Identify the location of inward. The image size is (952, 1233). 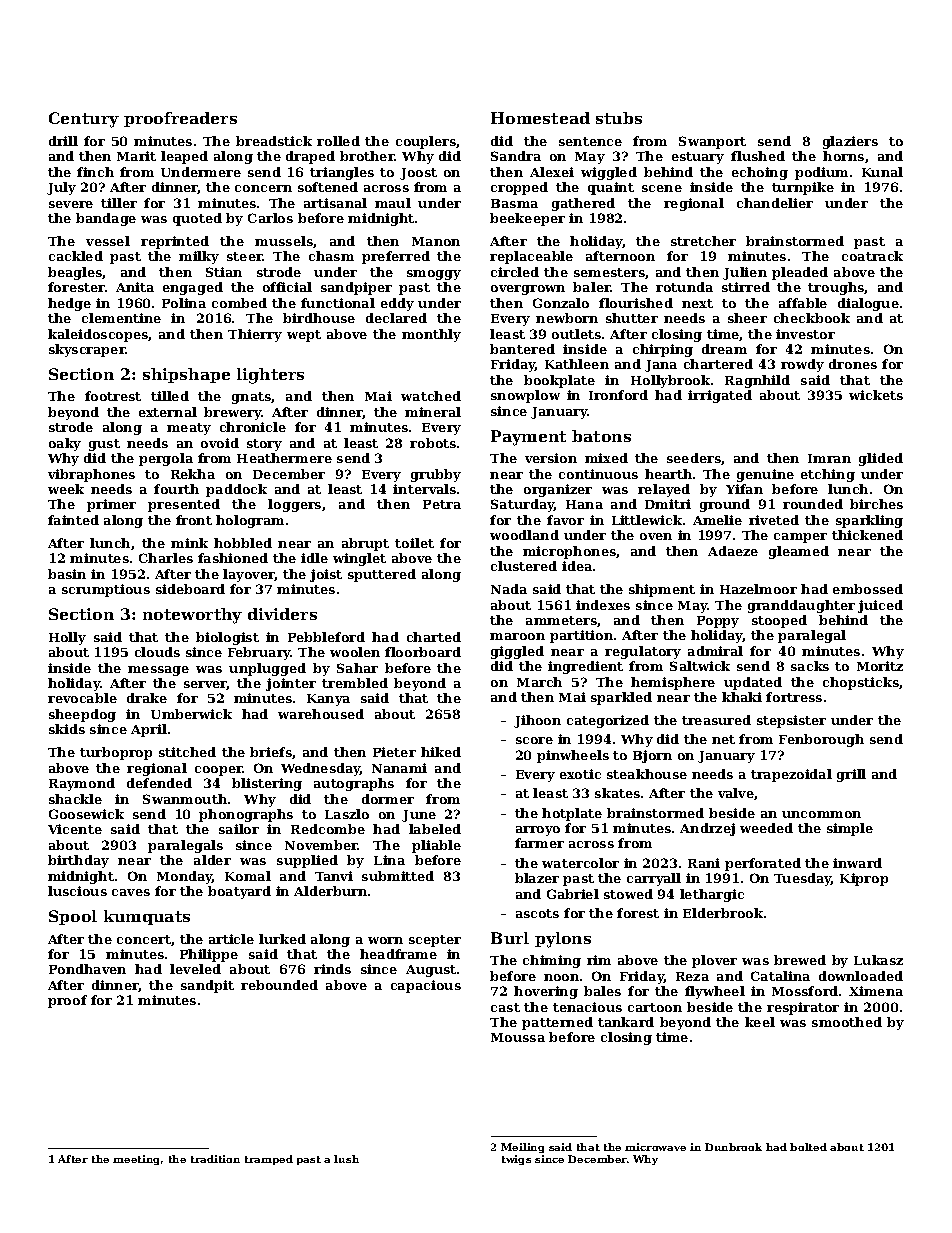
(857, 863).
